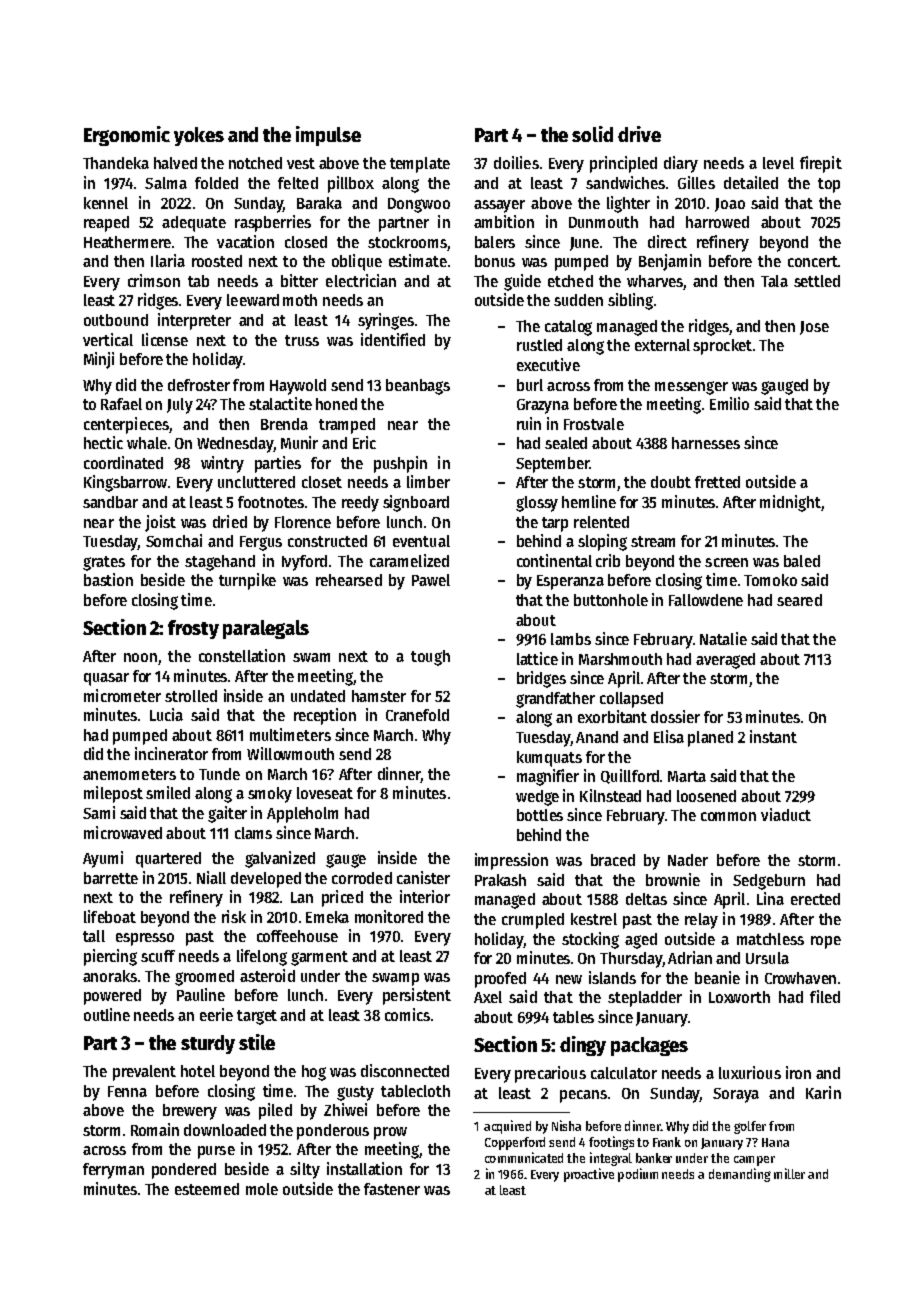  I want to click on bonus, so click(495, 261).
